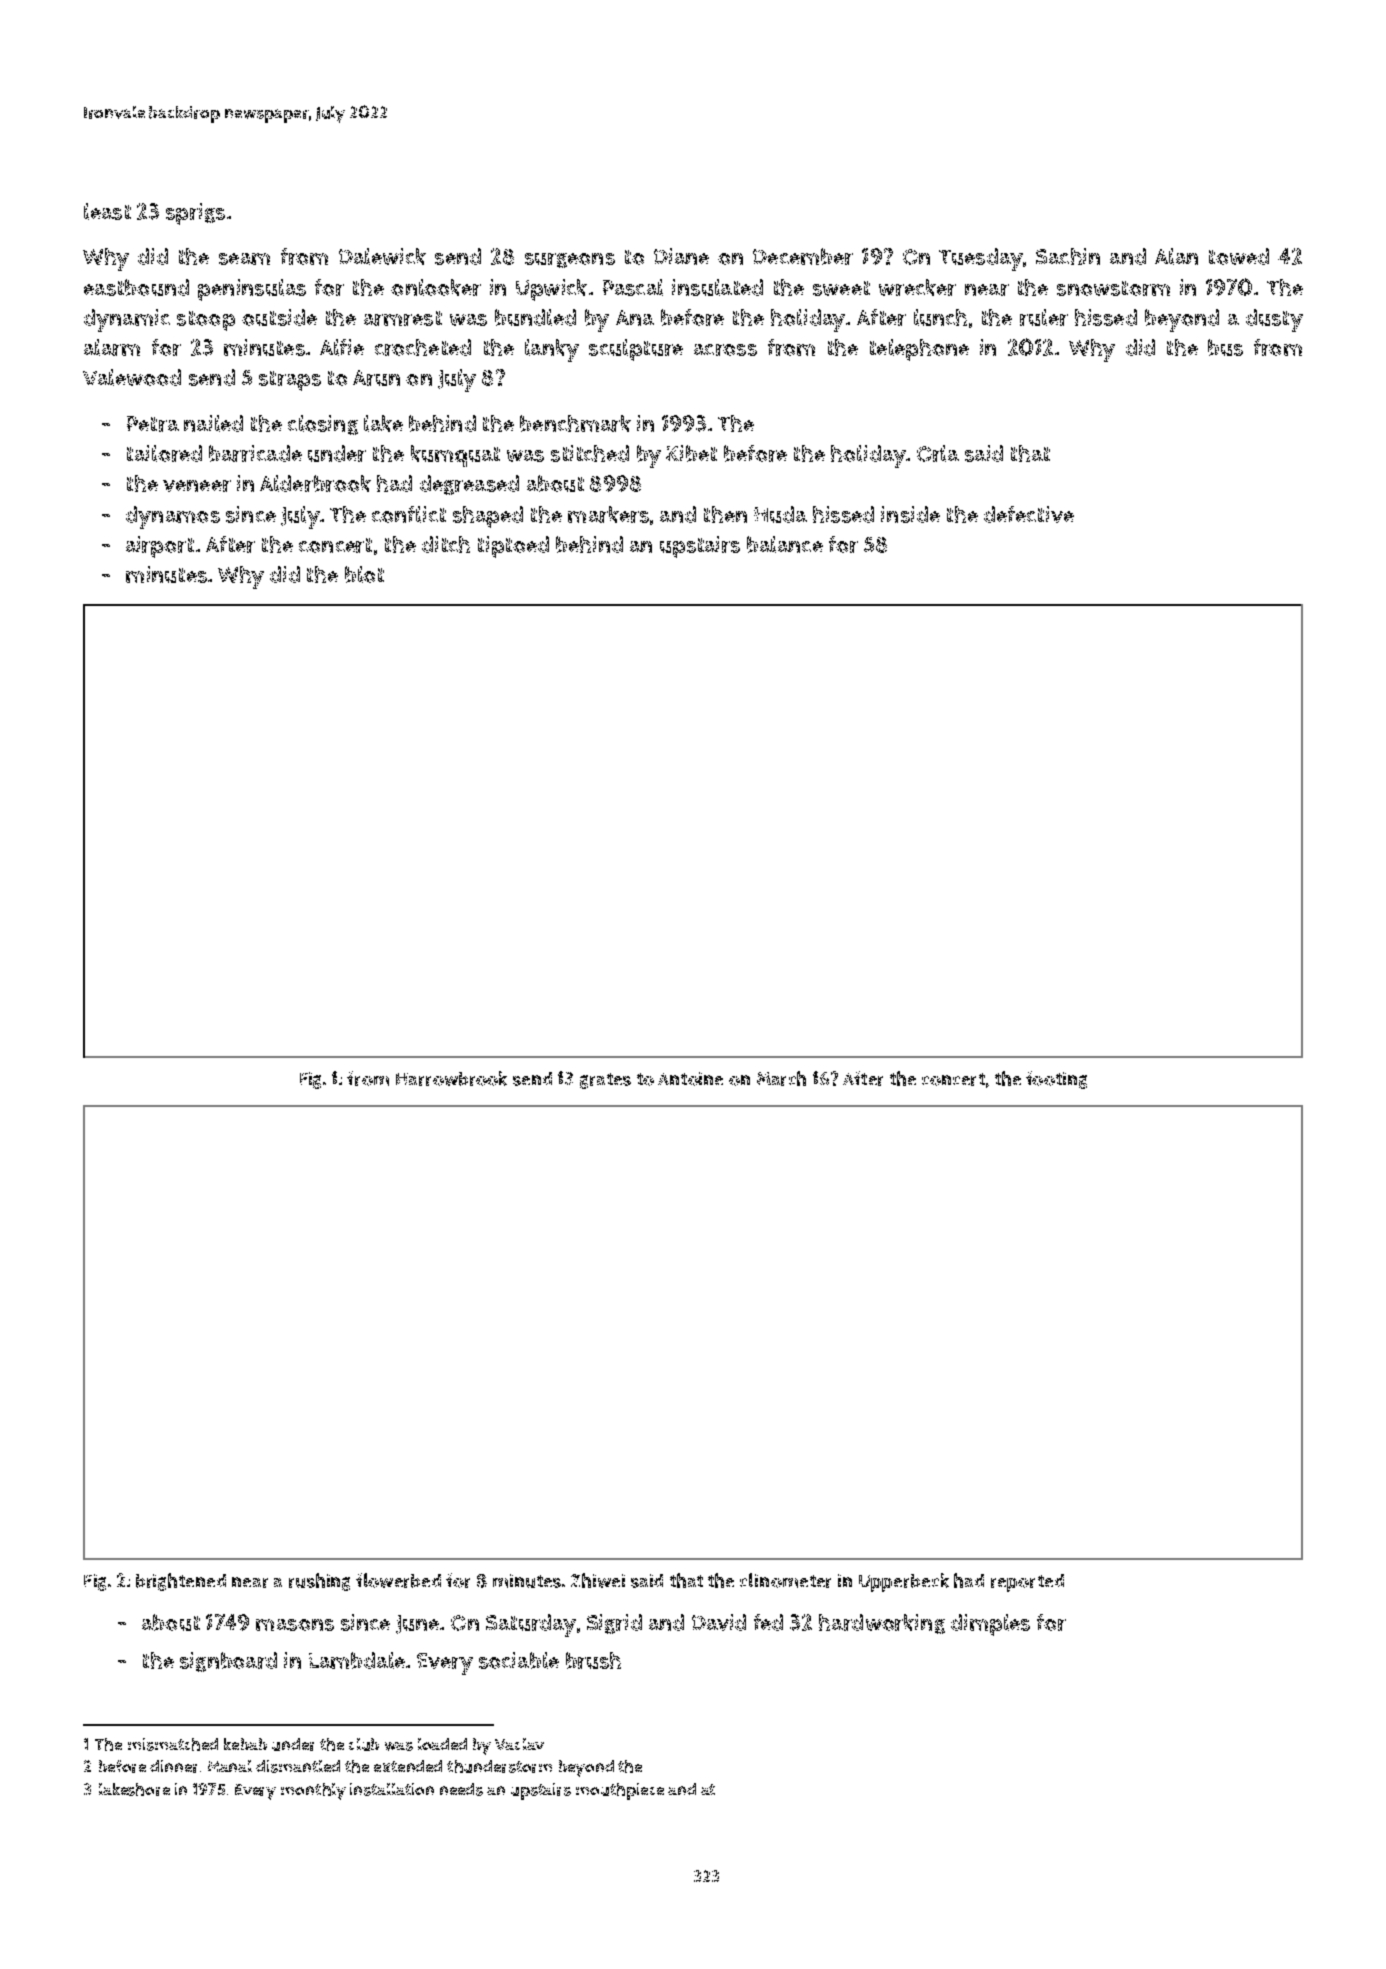 Image resolution: width=1386 pixels, height=1969 pixels. What do you see at coordinates (780, 514) in the document?
I see `Huda` at bounding box center [780, 514].
